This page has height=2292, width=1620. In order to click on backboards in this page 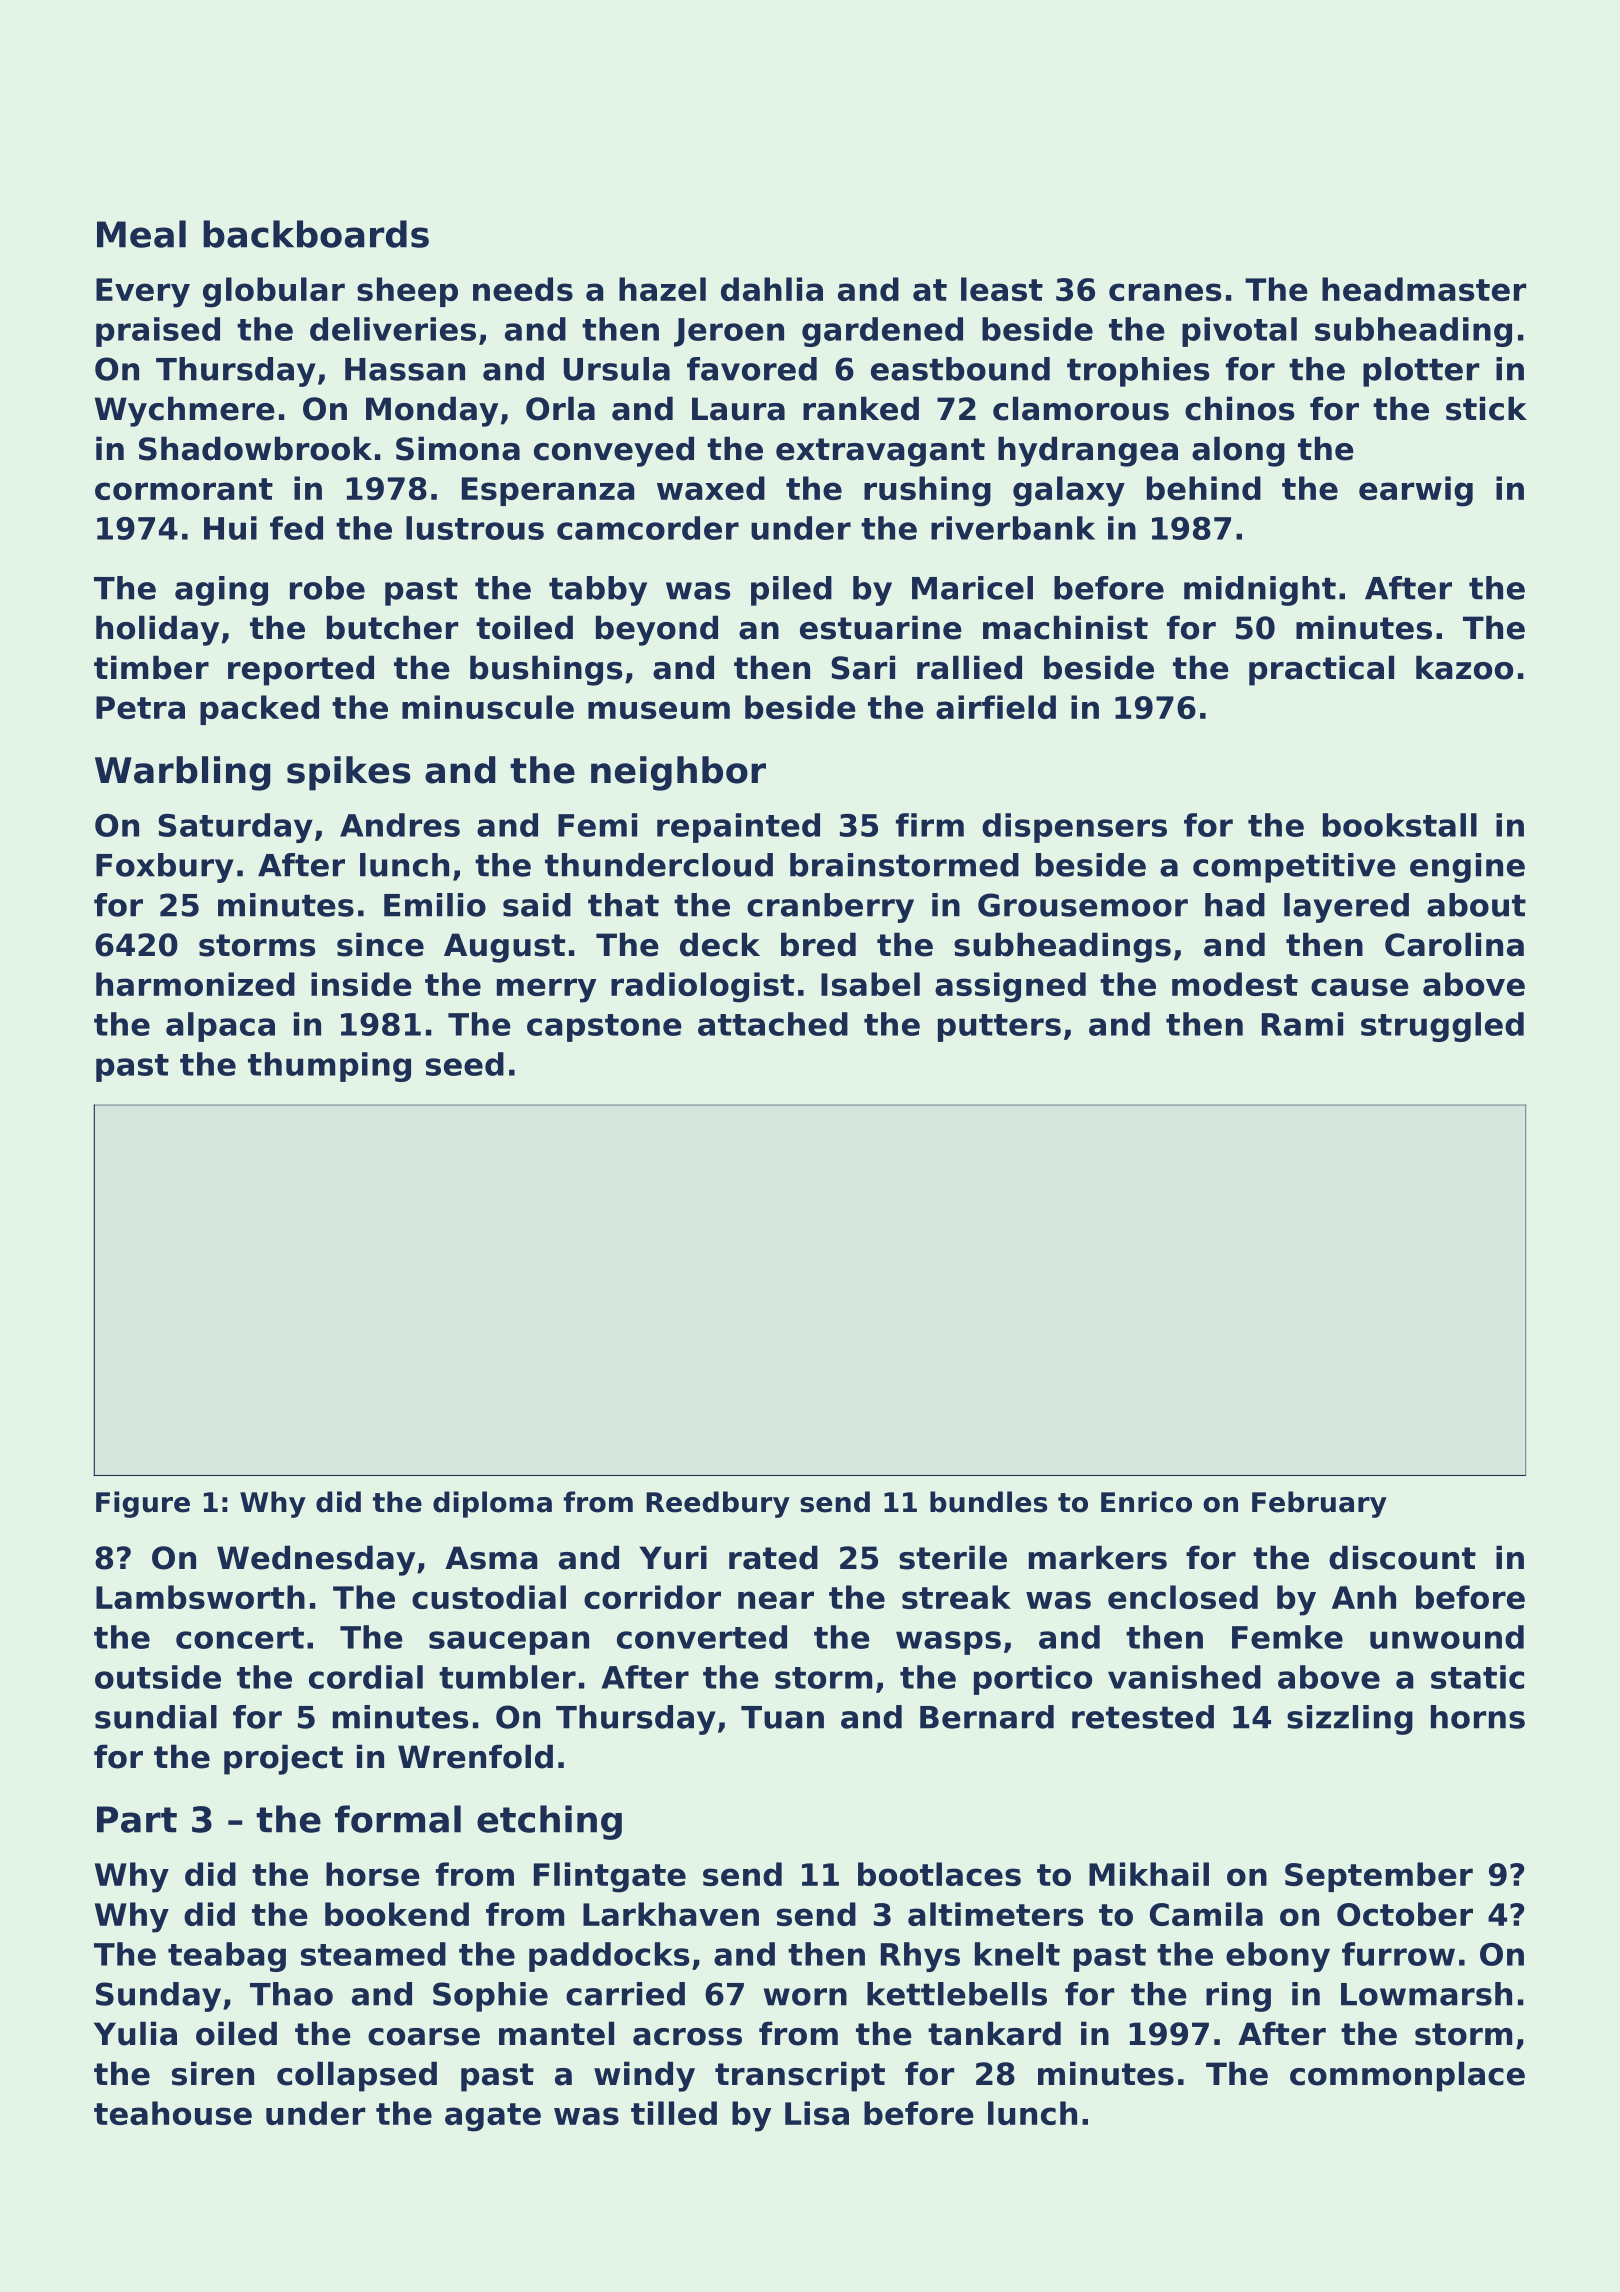, I will do `click(316, 234)`.
